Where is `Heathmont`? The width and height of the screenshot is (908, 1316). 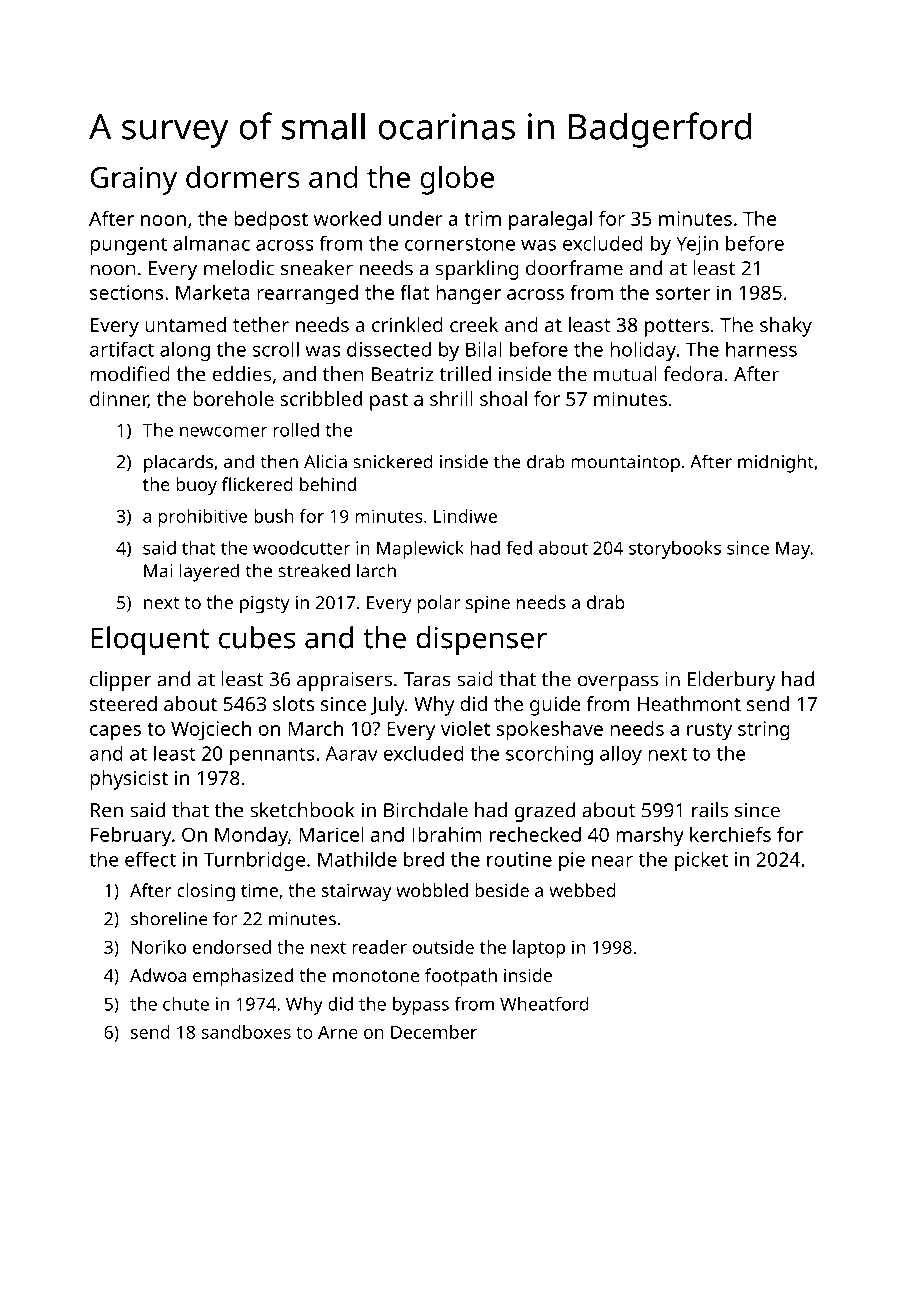
Heathmont is located at coordinates (689, 703).
